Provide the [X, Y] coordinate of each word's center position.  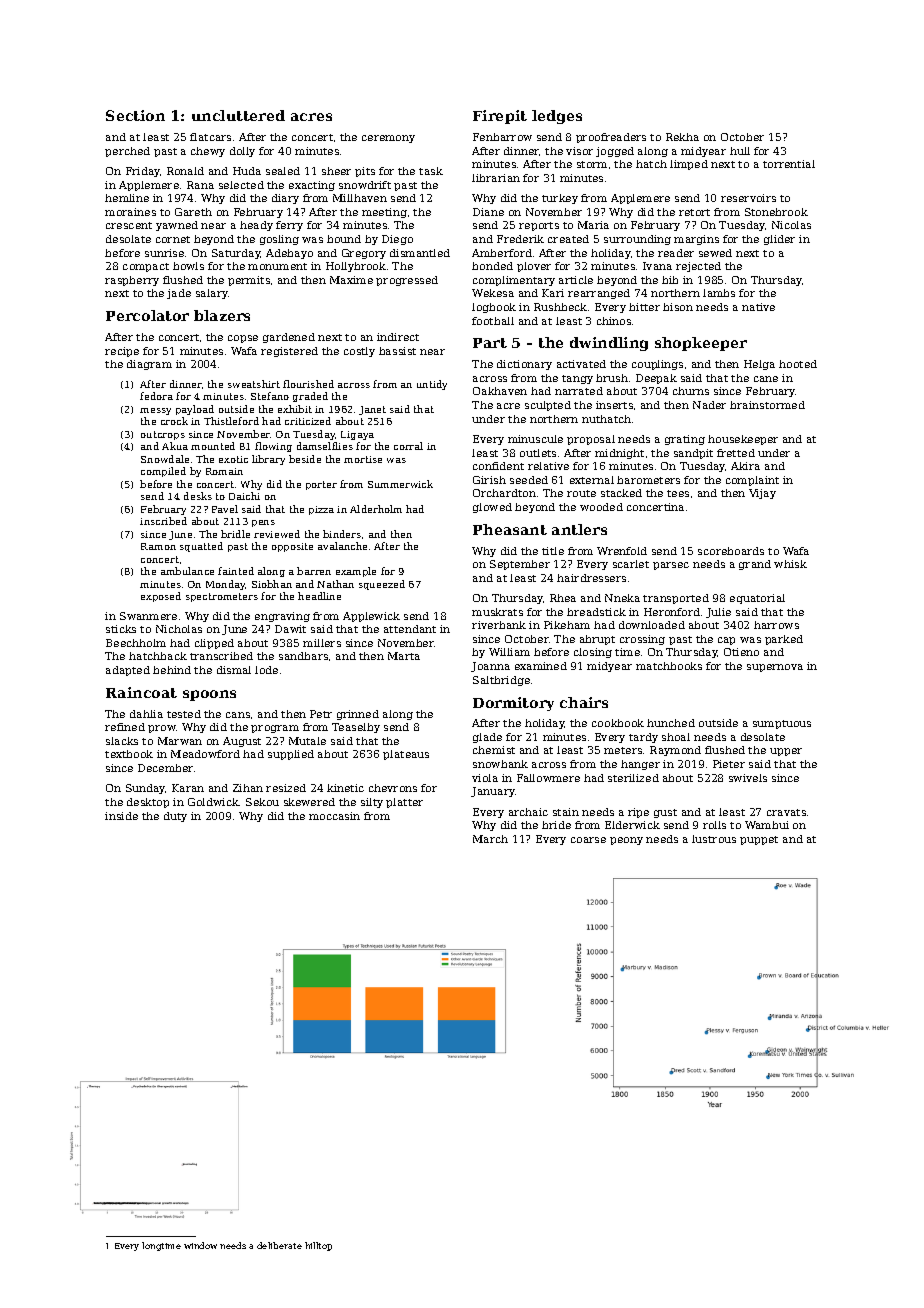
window [200, 1245]
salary [212, 294]
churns [691, 391]
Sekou [262, 802]
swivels [748, 778]
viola [485, 778]
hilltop [318, 1246]
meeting [384, 213]
